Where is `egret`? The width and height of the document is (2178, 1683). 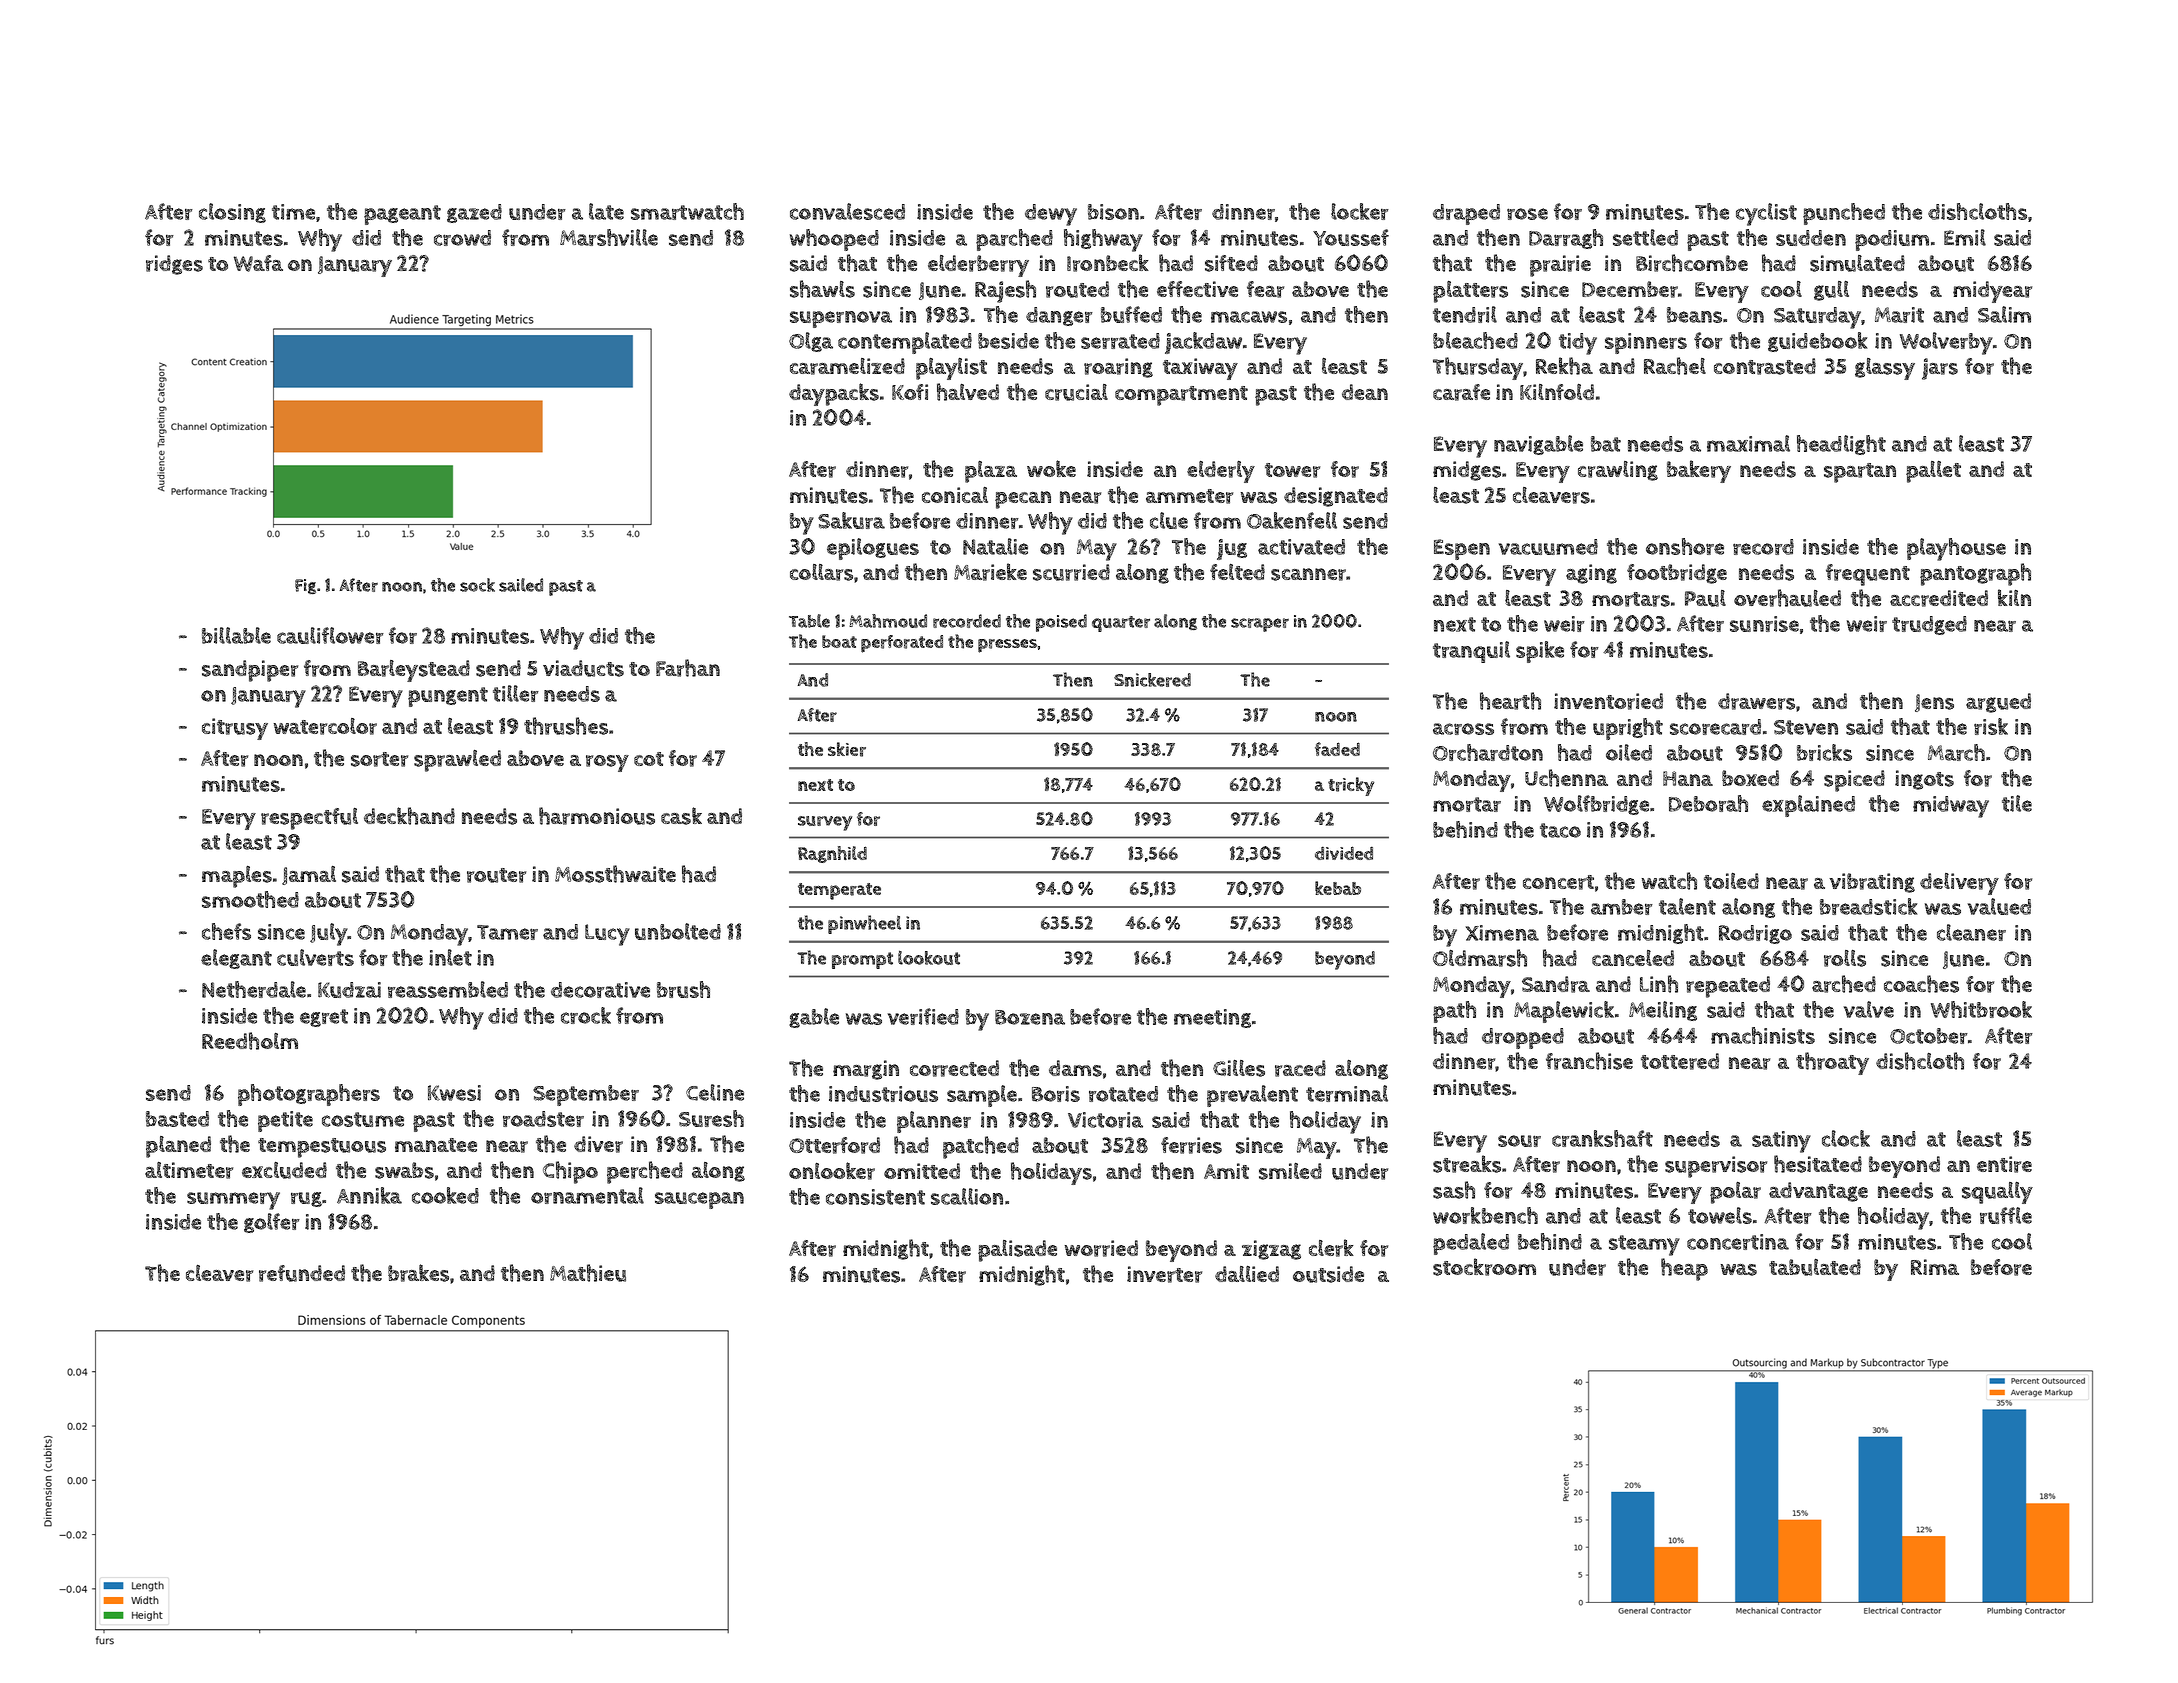 egret is located at coordinates (324, 1018).
